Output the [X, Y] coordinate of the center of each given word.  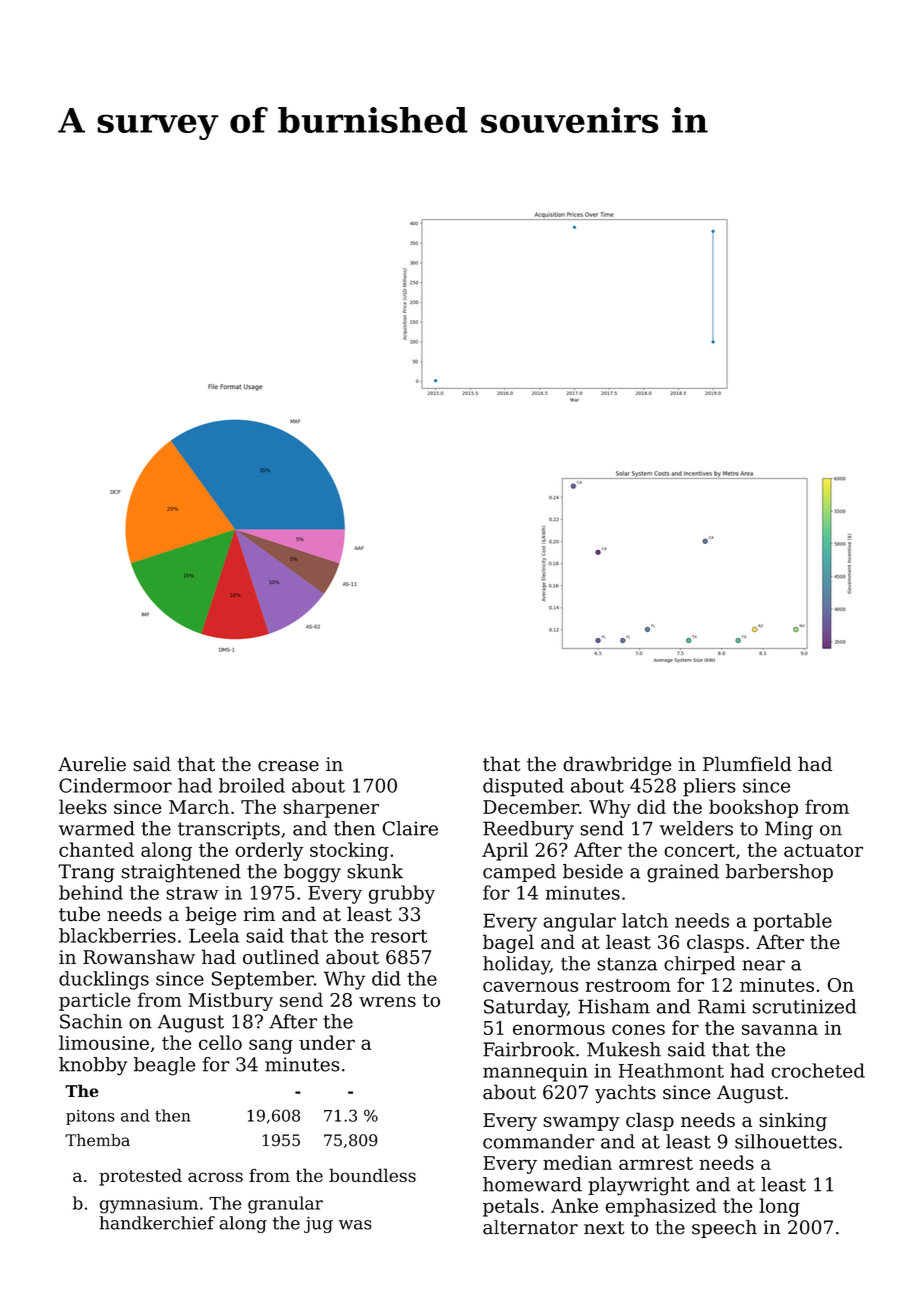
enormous [559, 1029]
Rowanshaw [139, 957]
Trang [86, 873]
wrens [387, 1002]
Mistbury [231, 1001]
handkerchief [157, 1223]
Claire [410, 828]
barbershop [779, 873]
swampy [581, 1124]
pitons [90, 1117]
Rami [722, 1006]
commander [539, 1141]
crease [288, 766]
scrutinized [804, 1006]
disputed [523, 787]
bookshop [753, 808]
